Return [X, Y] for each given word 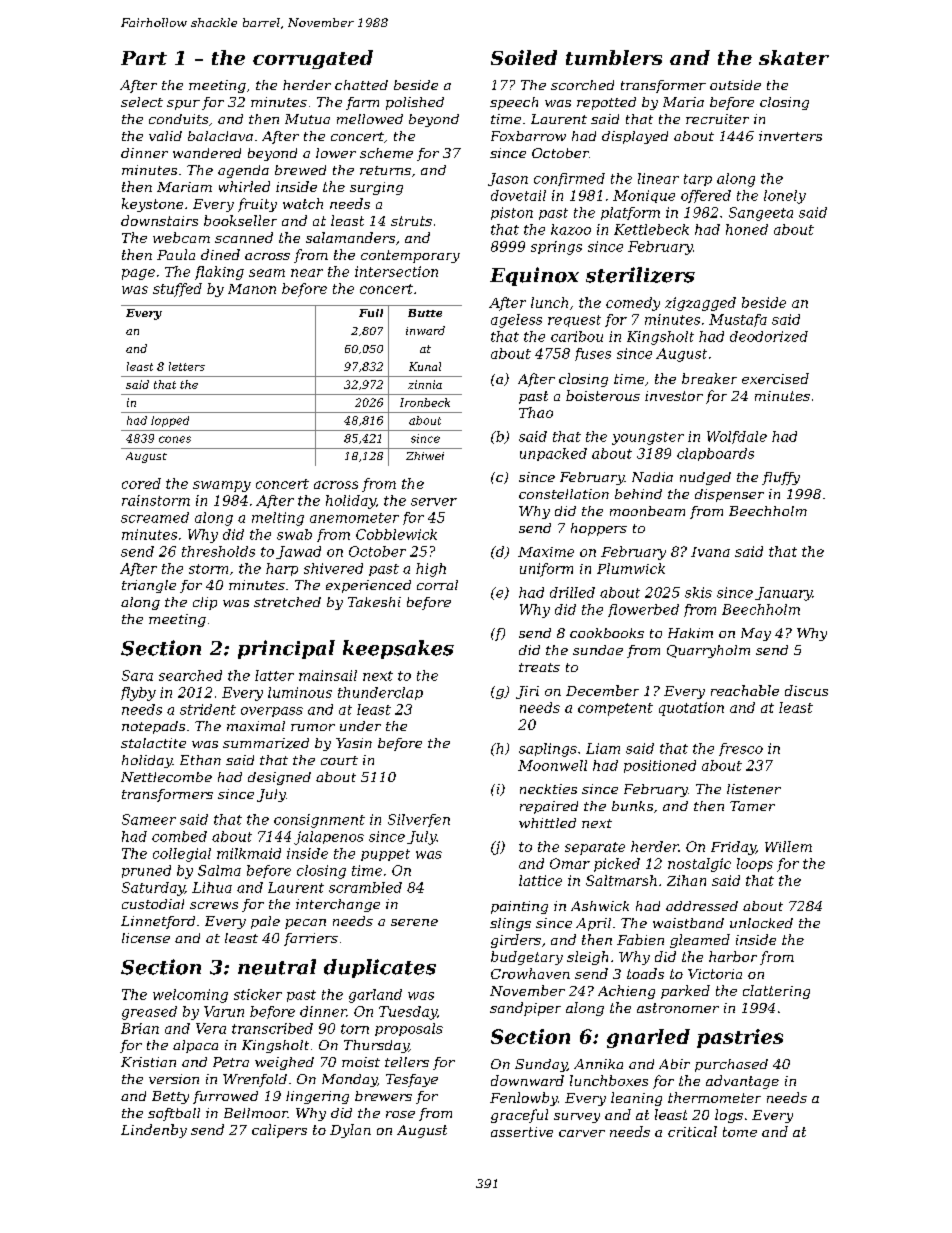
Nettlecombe [166, 777]
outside [735, 85]
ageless [516, 321]
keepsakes [398, 649]
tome [740, 1132]
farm [362, 103]
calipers [279, 1131]
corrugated [313, 59]
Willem [788, 846]
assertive [522, 1132]
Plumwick [631, 568]
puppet [385, 855]
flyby [138, 694]
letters [187, 366]
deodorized [769, 336]
